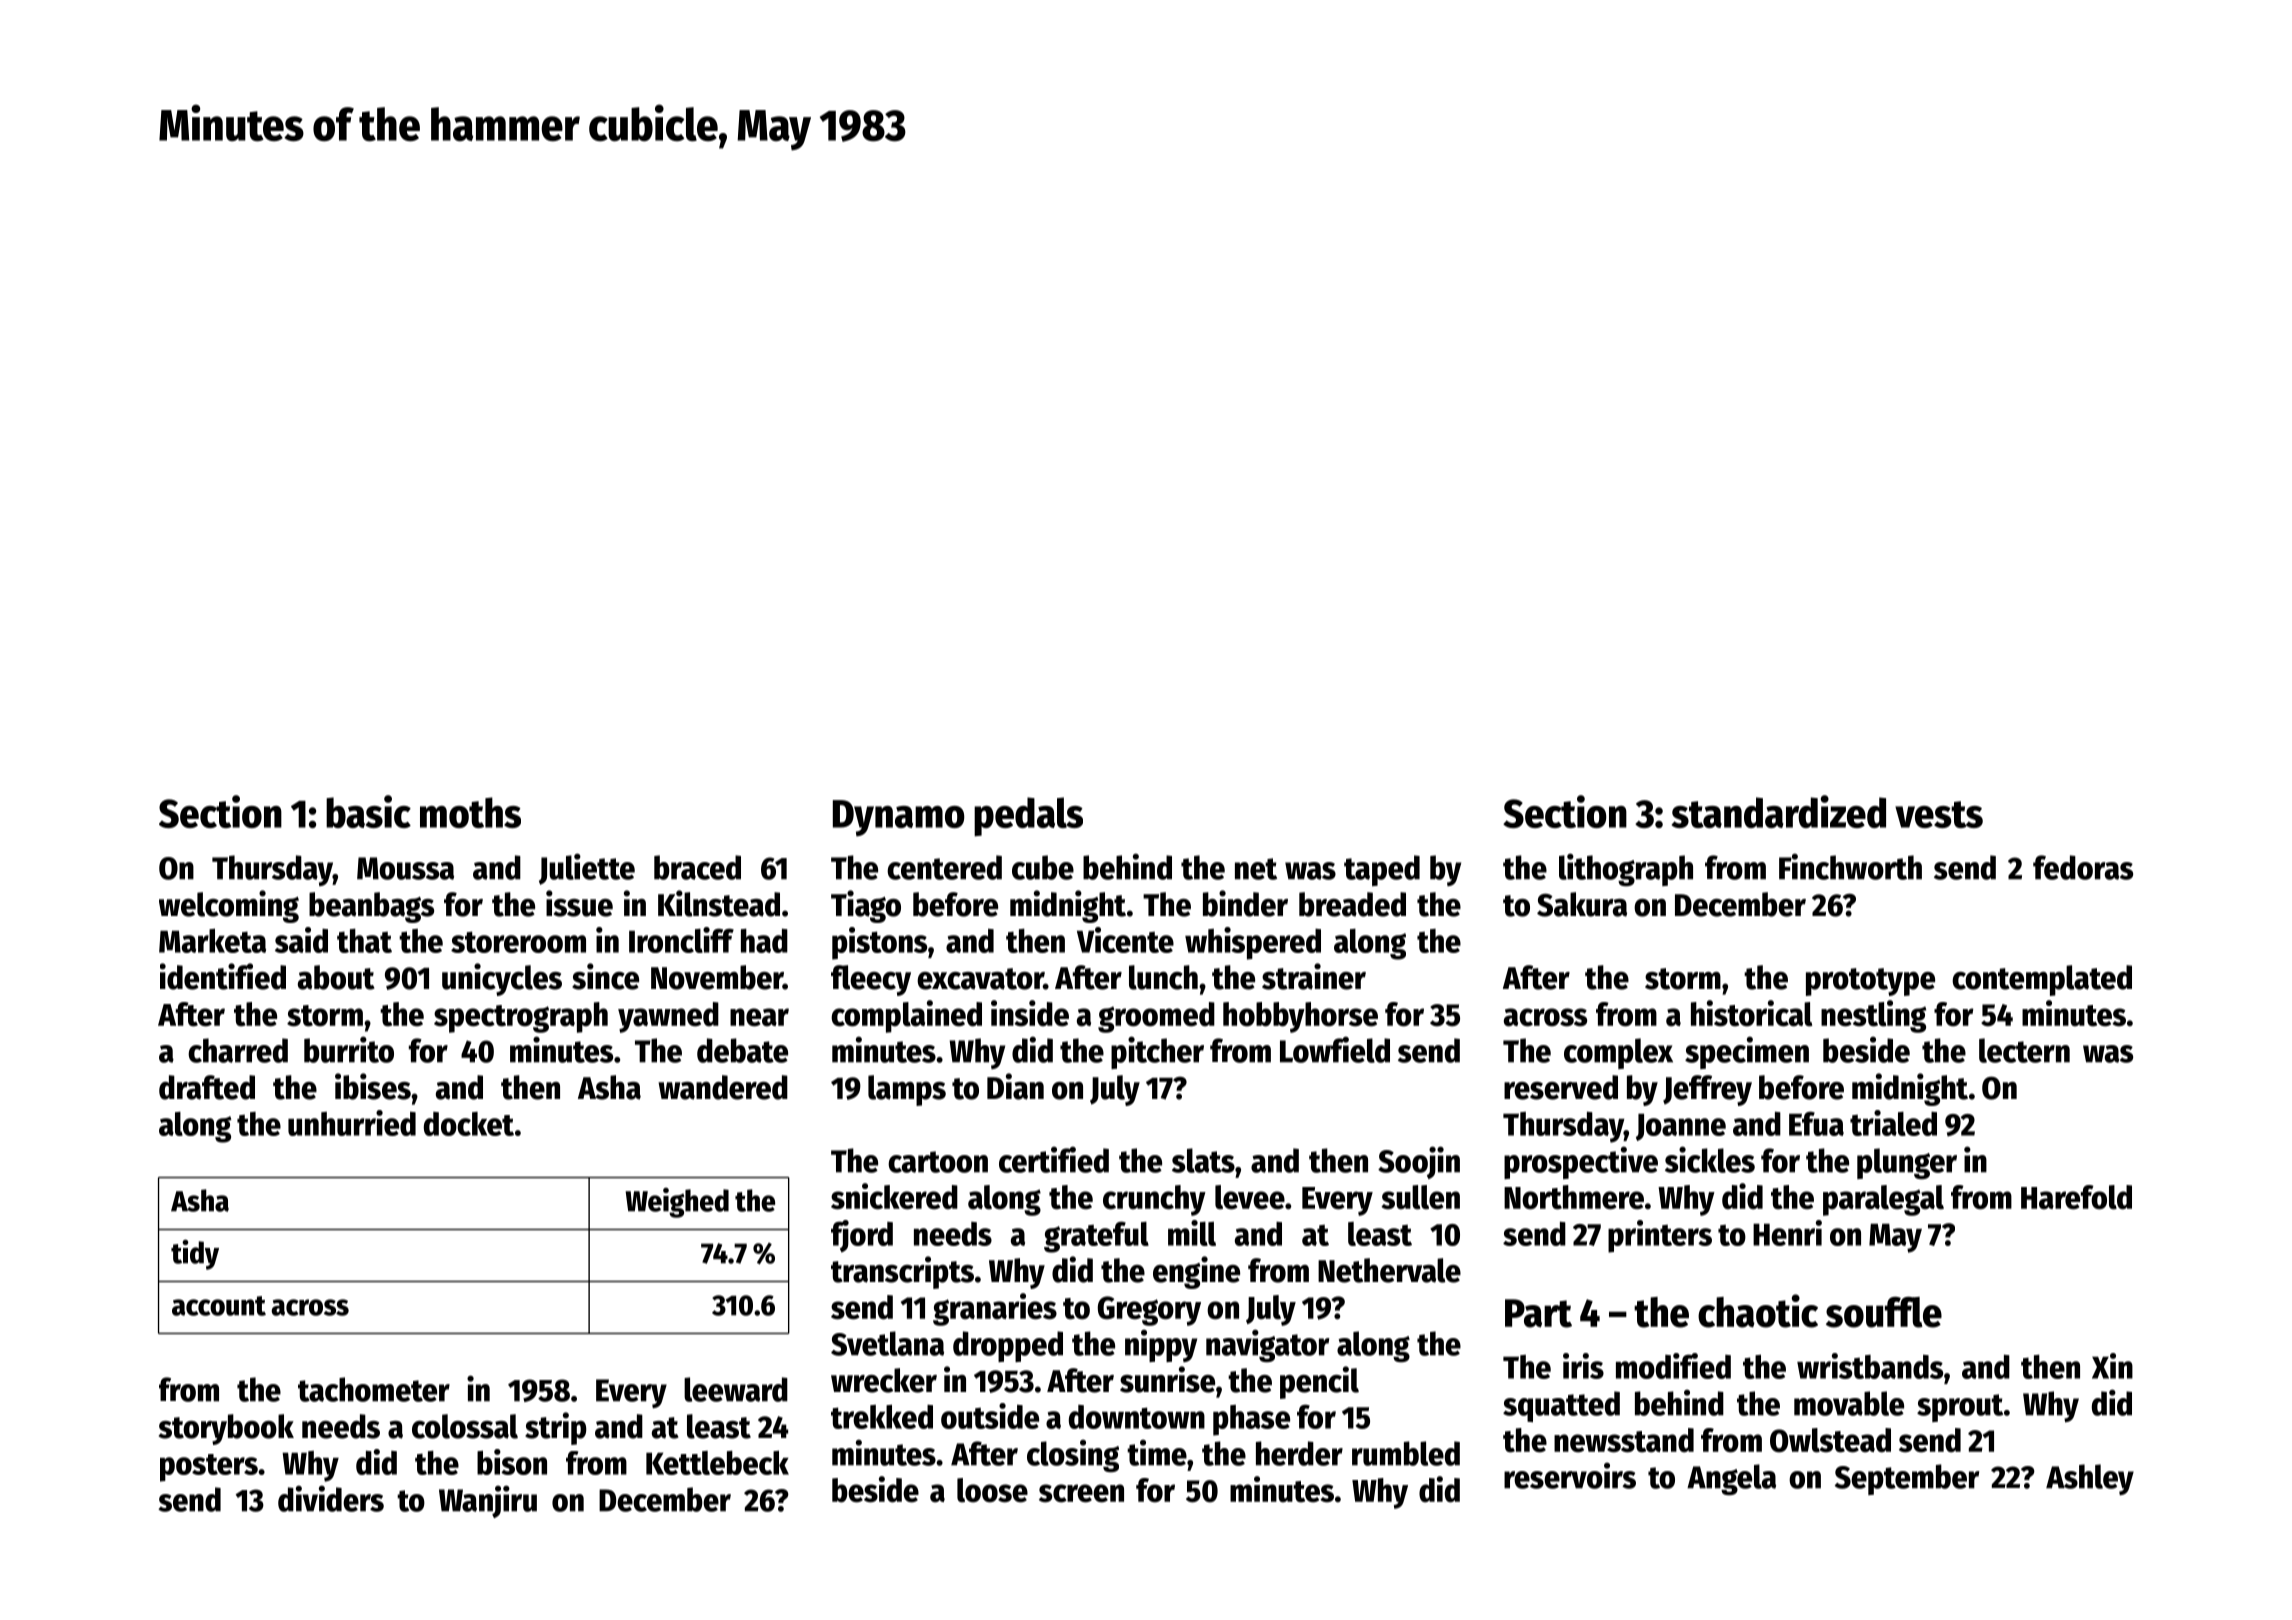 This page has height=1620, width=2292. What do you see at coordinates (1015, 1086) in the page?
I see `Dian` at bounding box center [1015, 1086].
